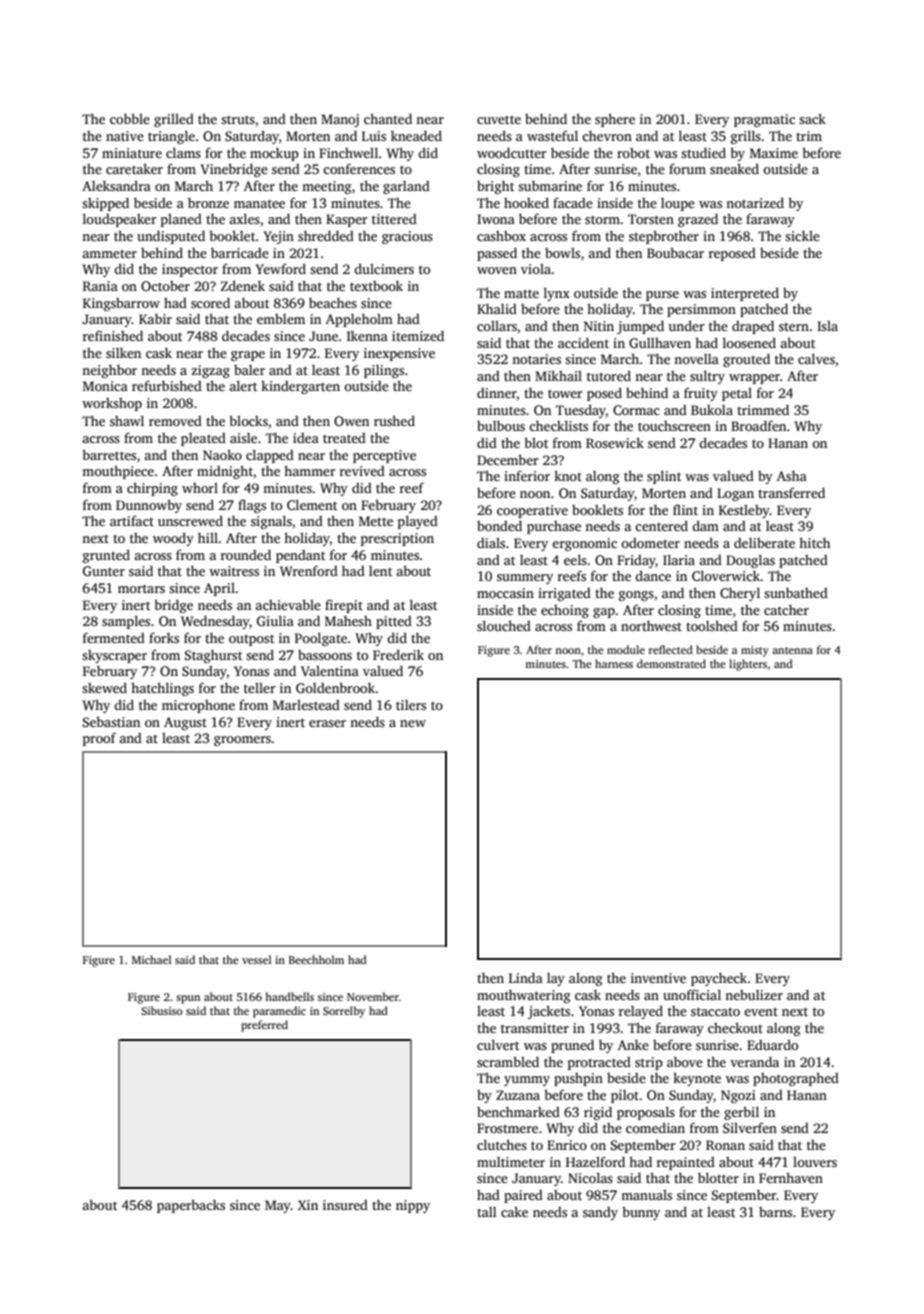 This page has height=1314, width=924. Describe the element at coordinates (278, 237) in the page. I see `Yejin` at that location.
